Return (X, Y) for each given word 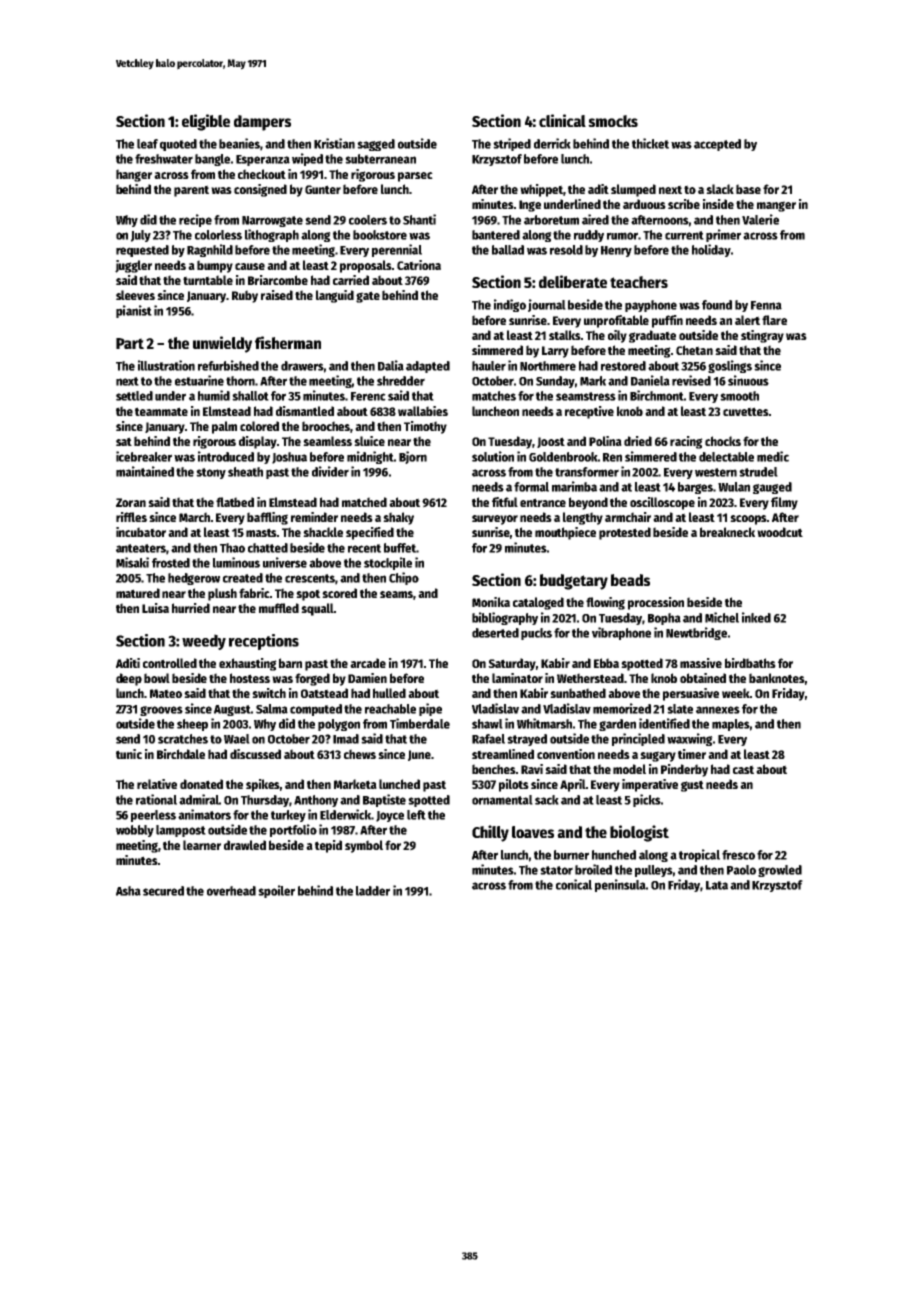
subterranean (380, 159)
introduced (226, 456)
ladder (373, 891)
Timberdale (420, 723)
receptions (264, 642)
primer (723, 235)
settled (134, 396)
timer (692, 754)
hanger (134, 175)
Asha (128, 891)
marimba (574, 486)
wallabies (423, 411)
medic (773, 456)
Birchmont (657, 395)
